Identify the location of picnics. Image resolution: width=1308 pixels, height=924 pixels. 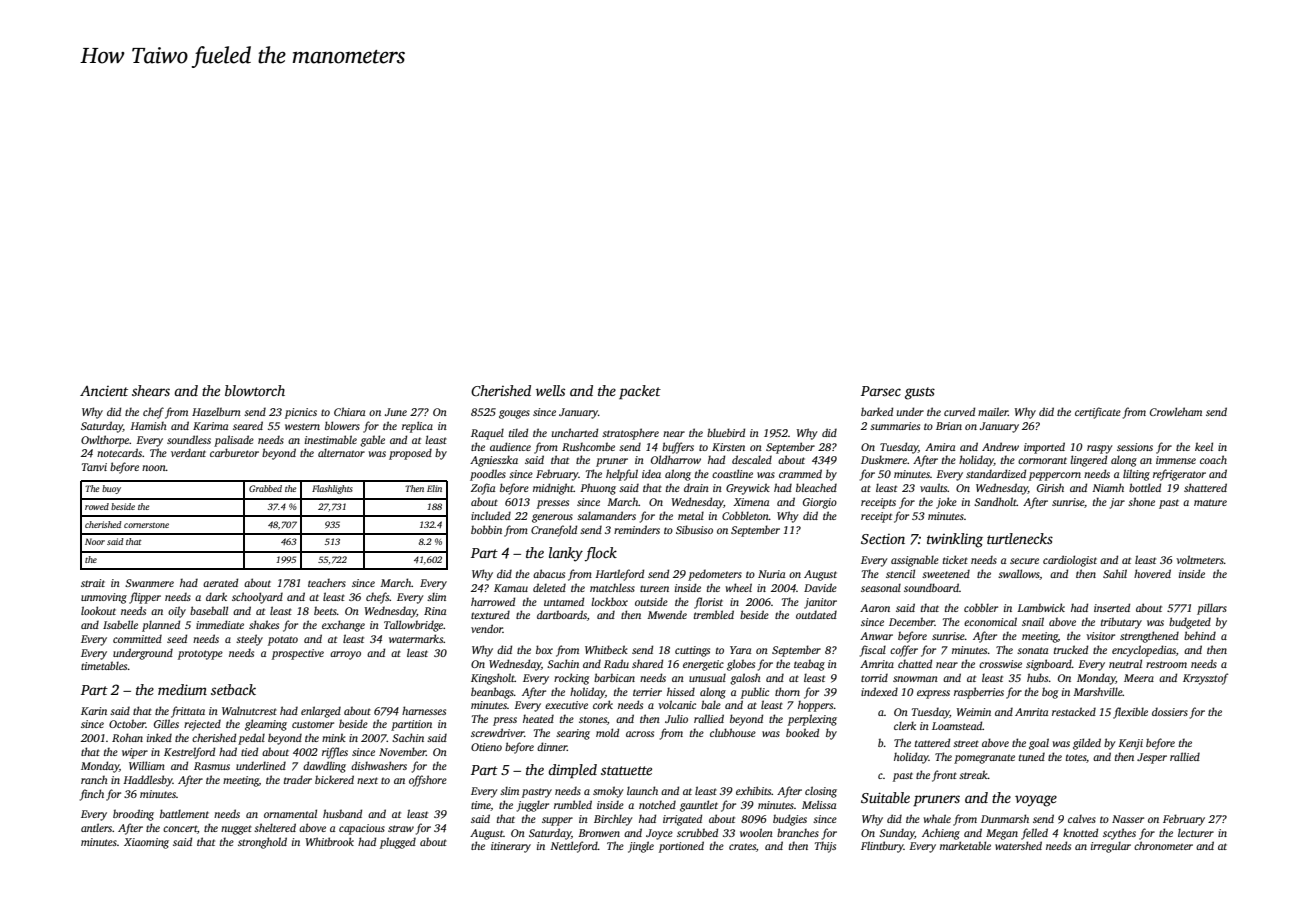
(301, 413).
